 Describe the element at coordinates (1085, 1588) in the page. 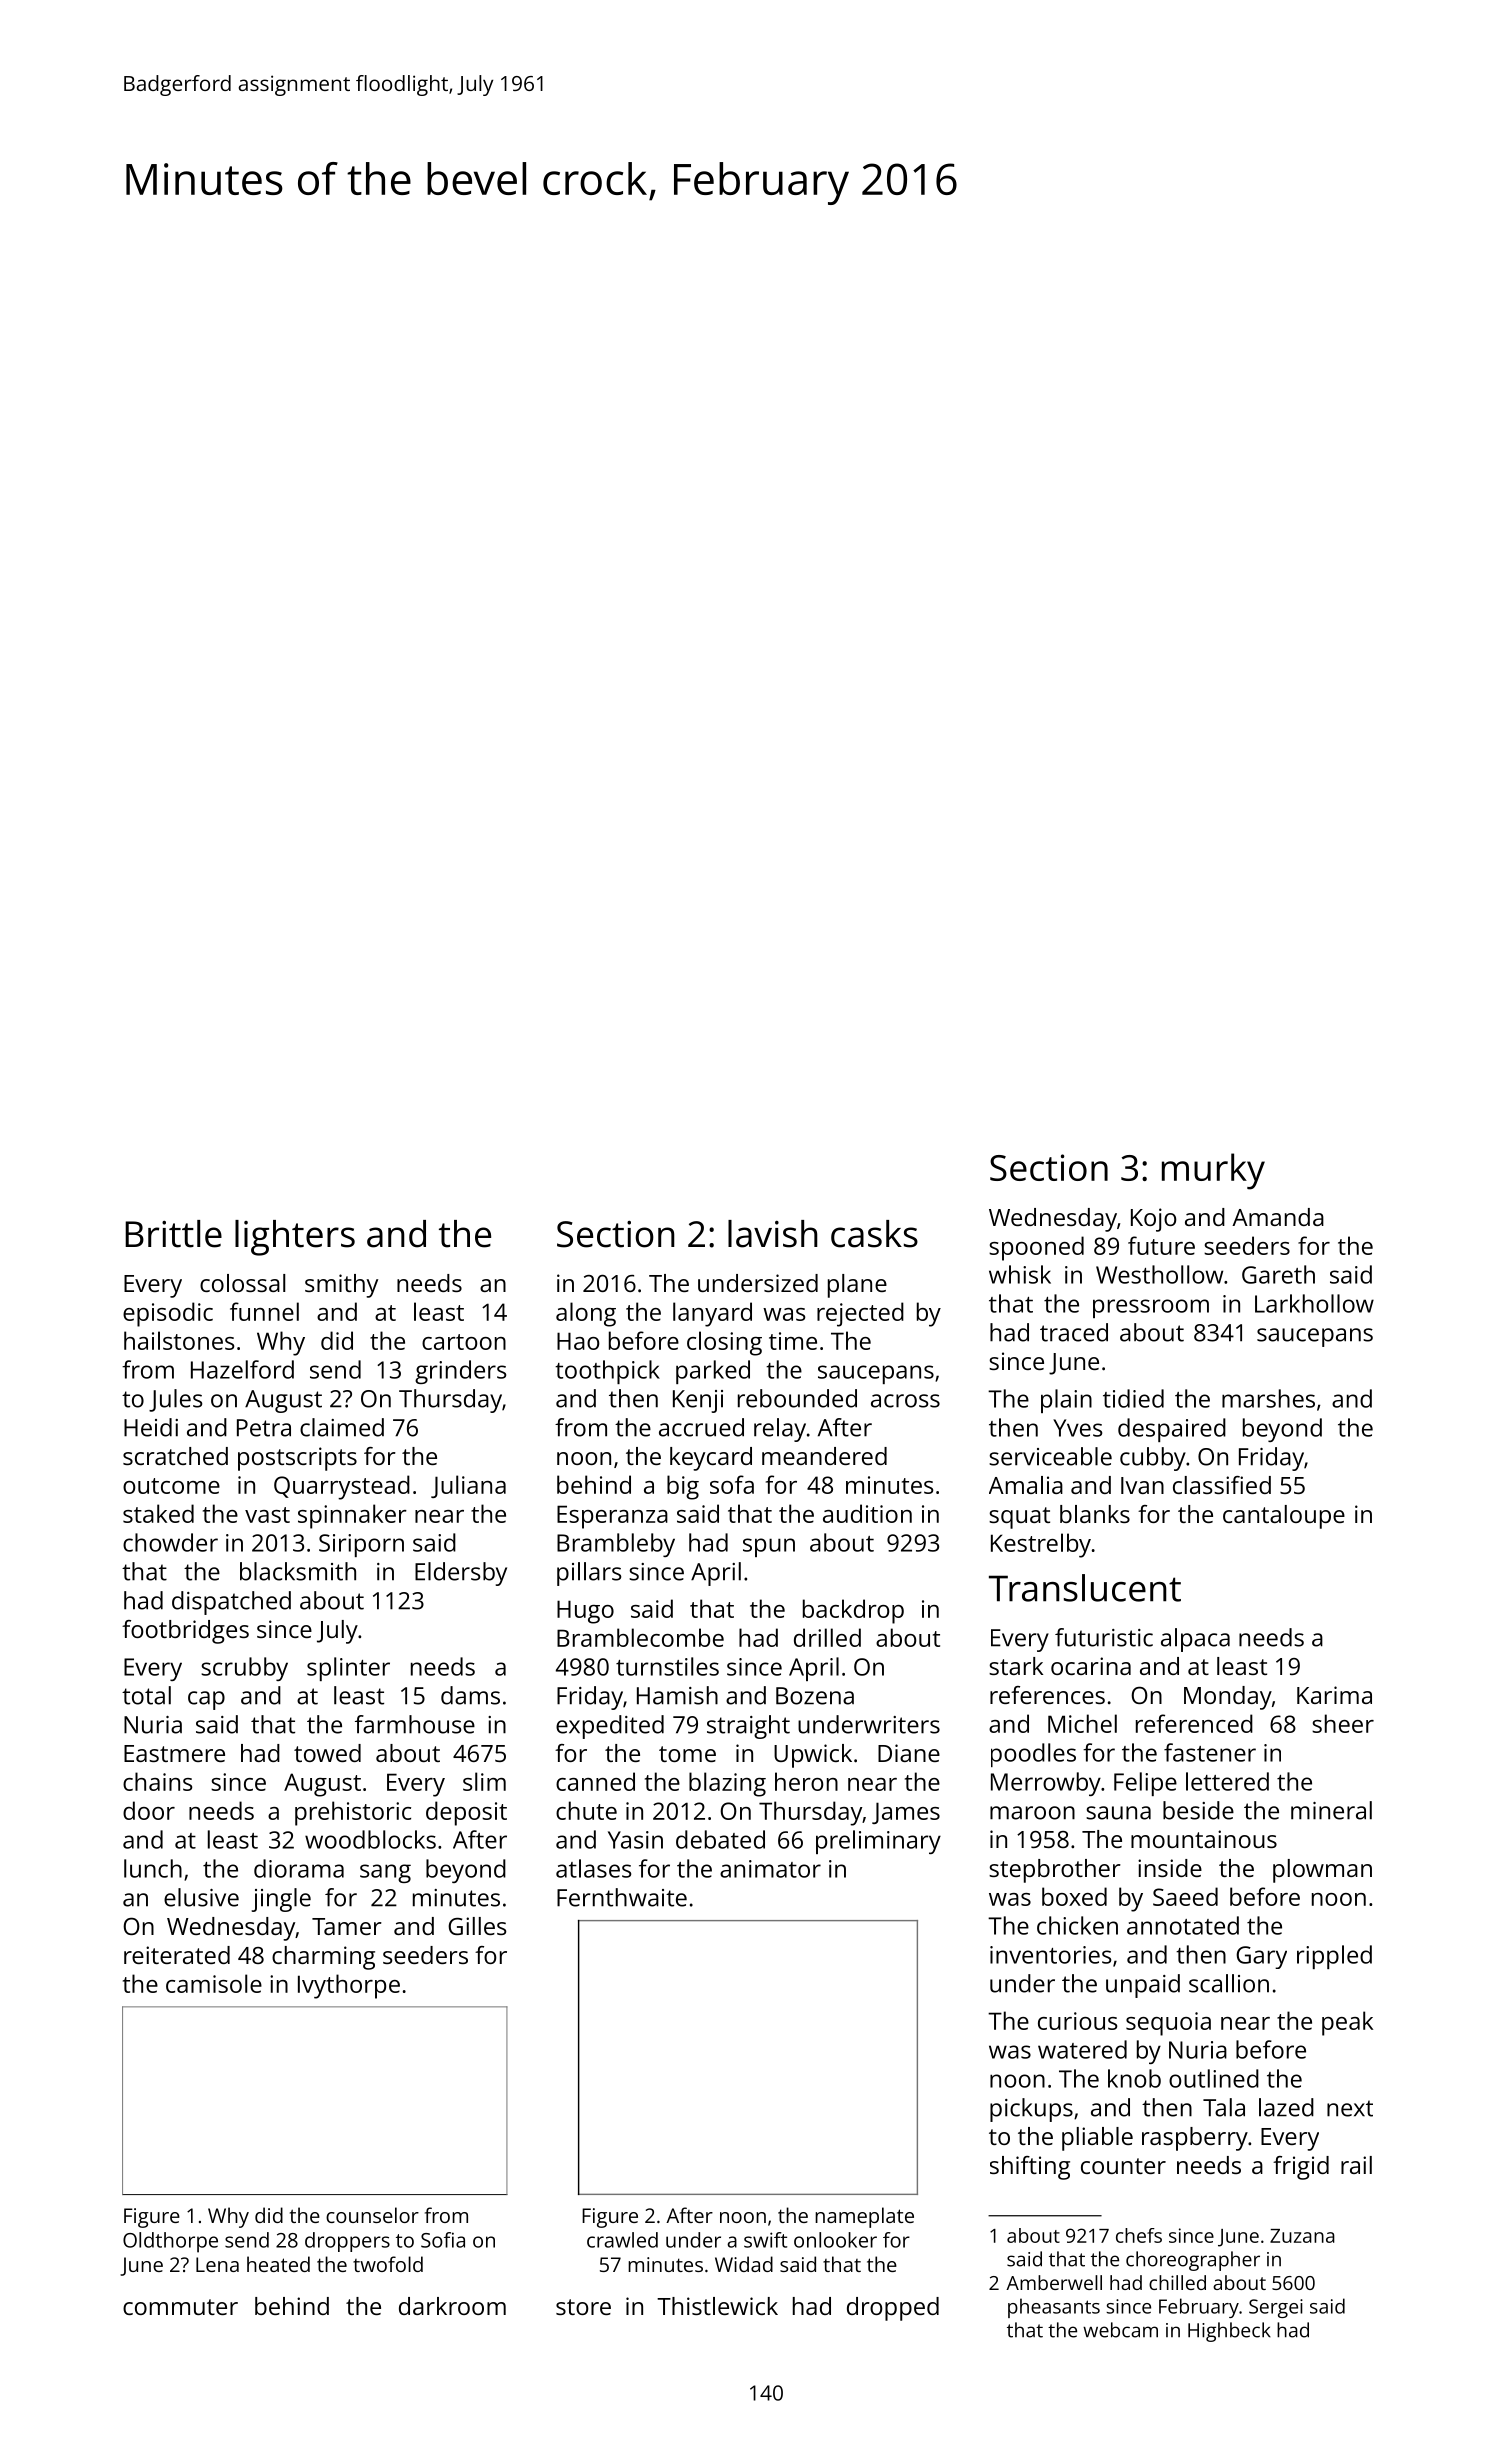

I see `Translucent` at that location.
